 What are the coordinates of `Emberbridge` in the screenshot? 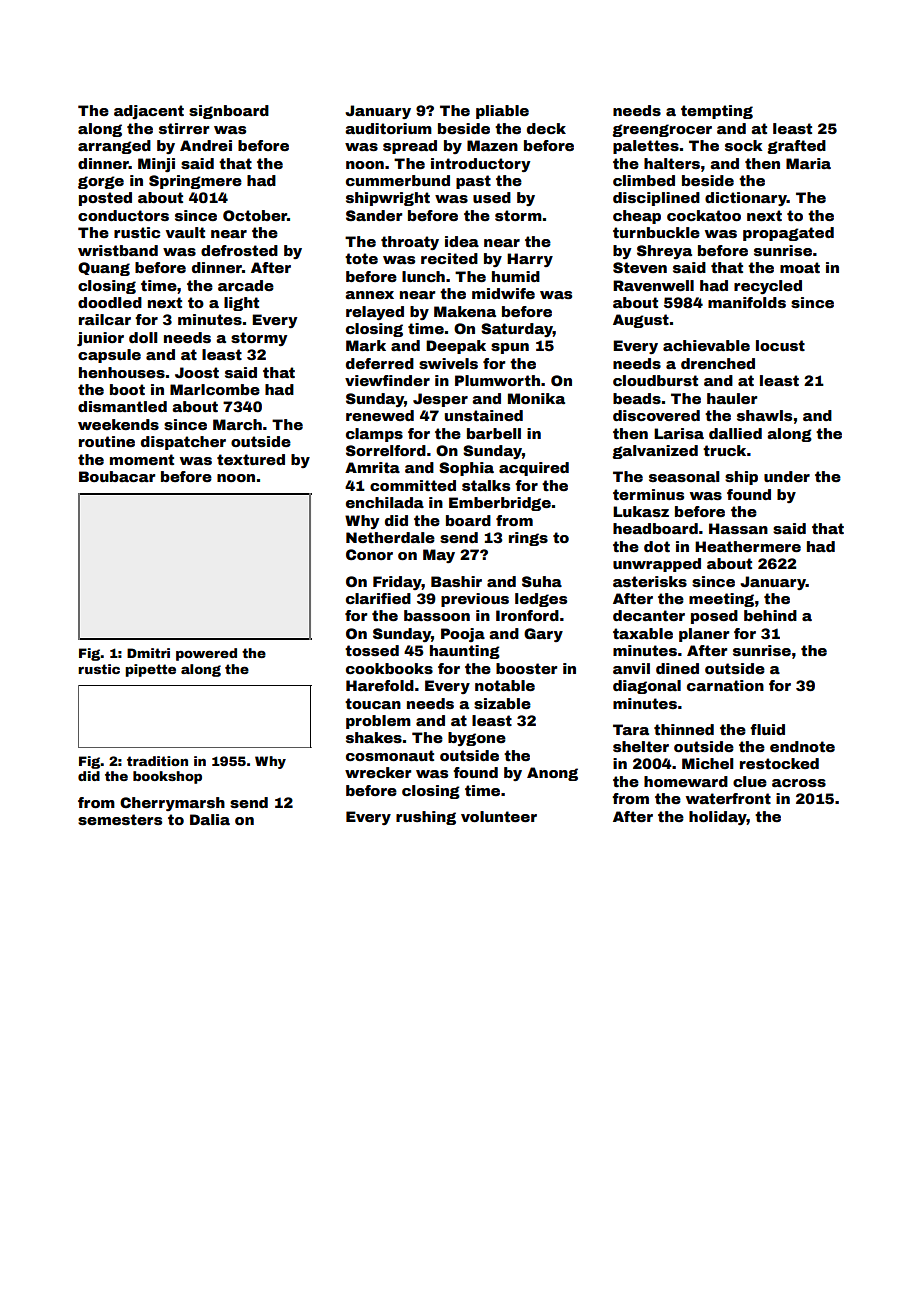 It's located at (500, 504).
